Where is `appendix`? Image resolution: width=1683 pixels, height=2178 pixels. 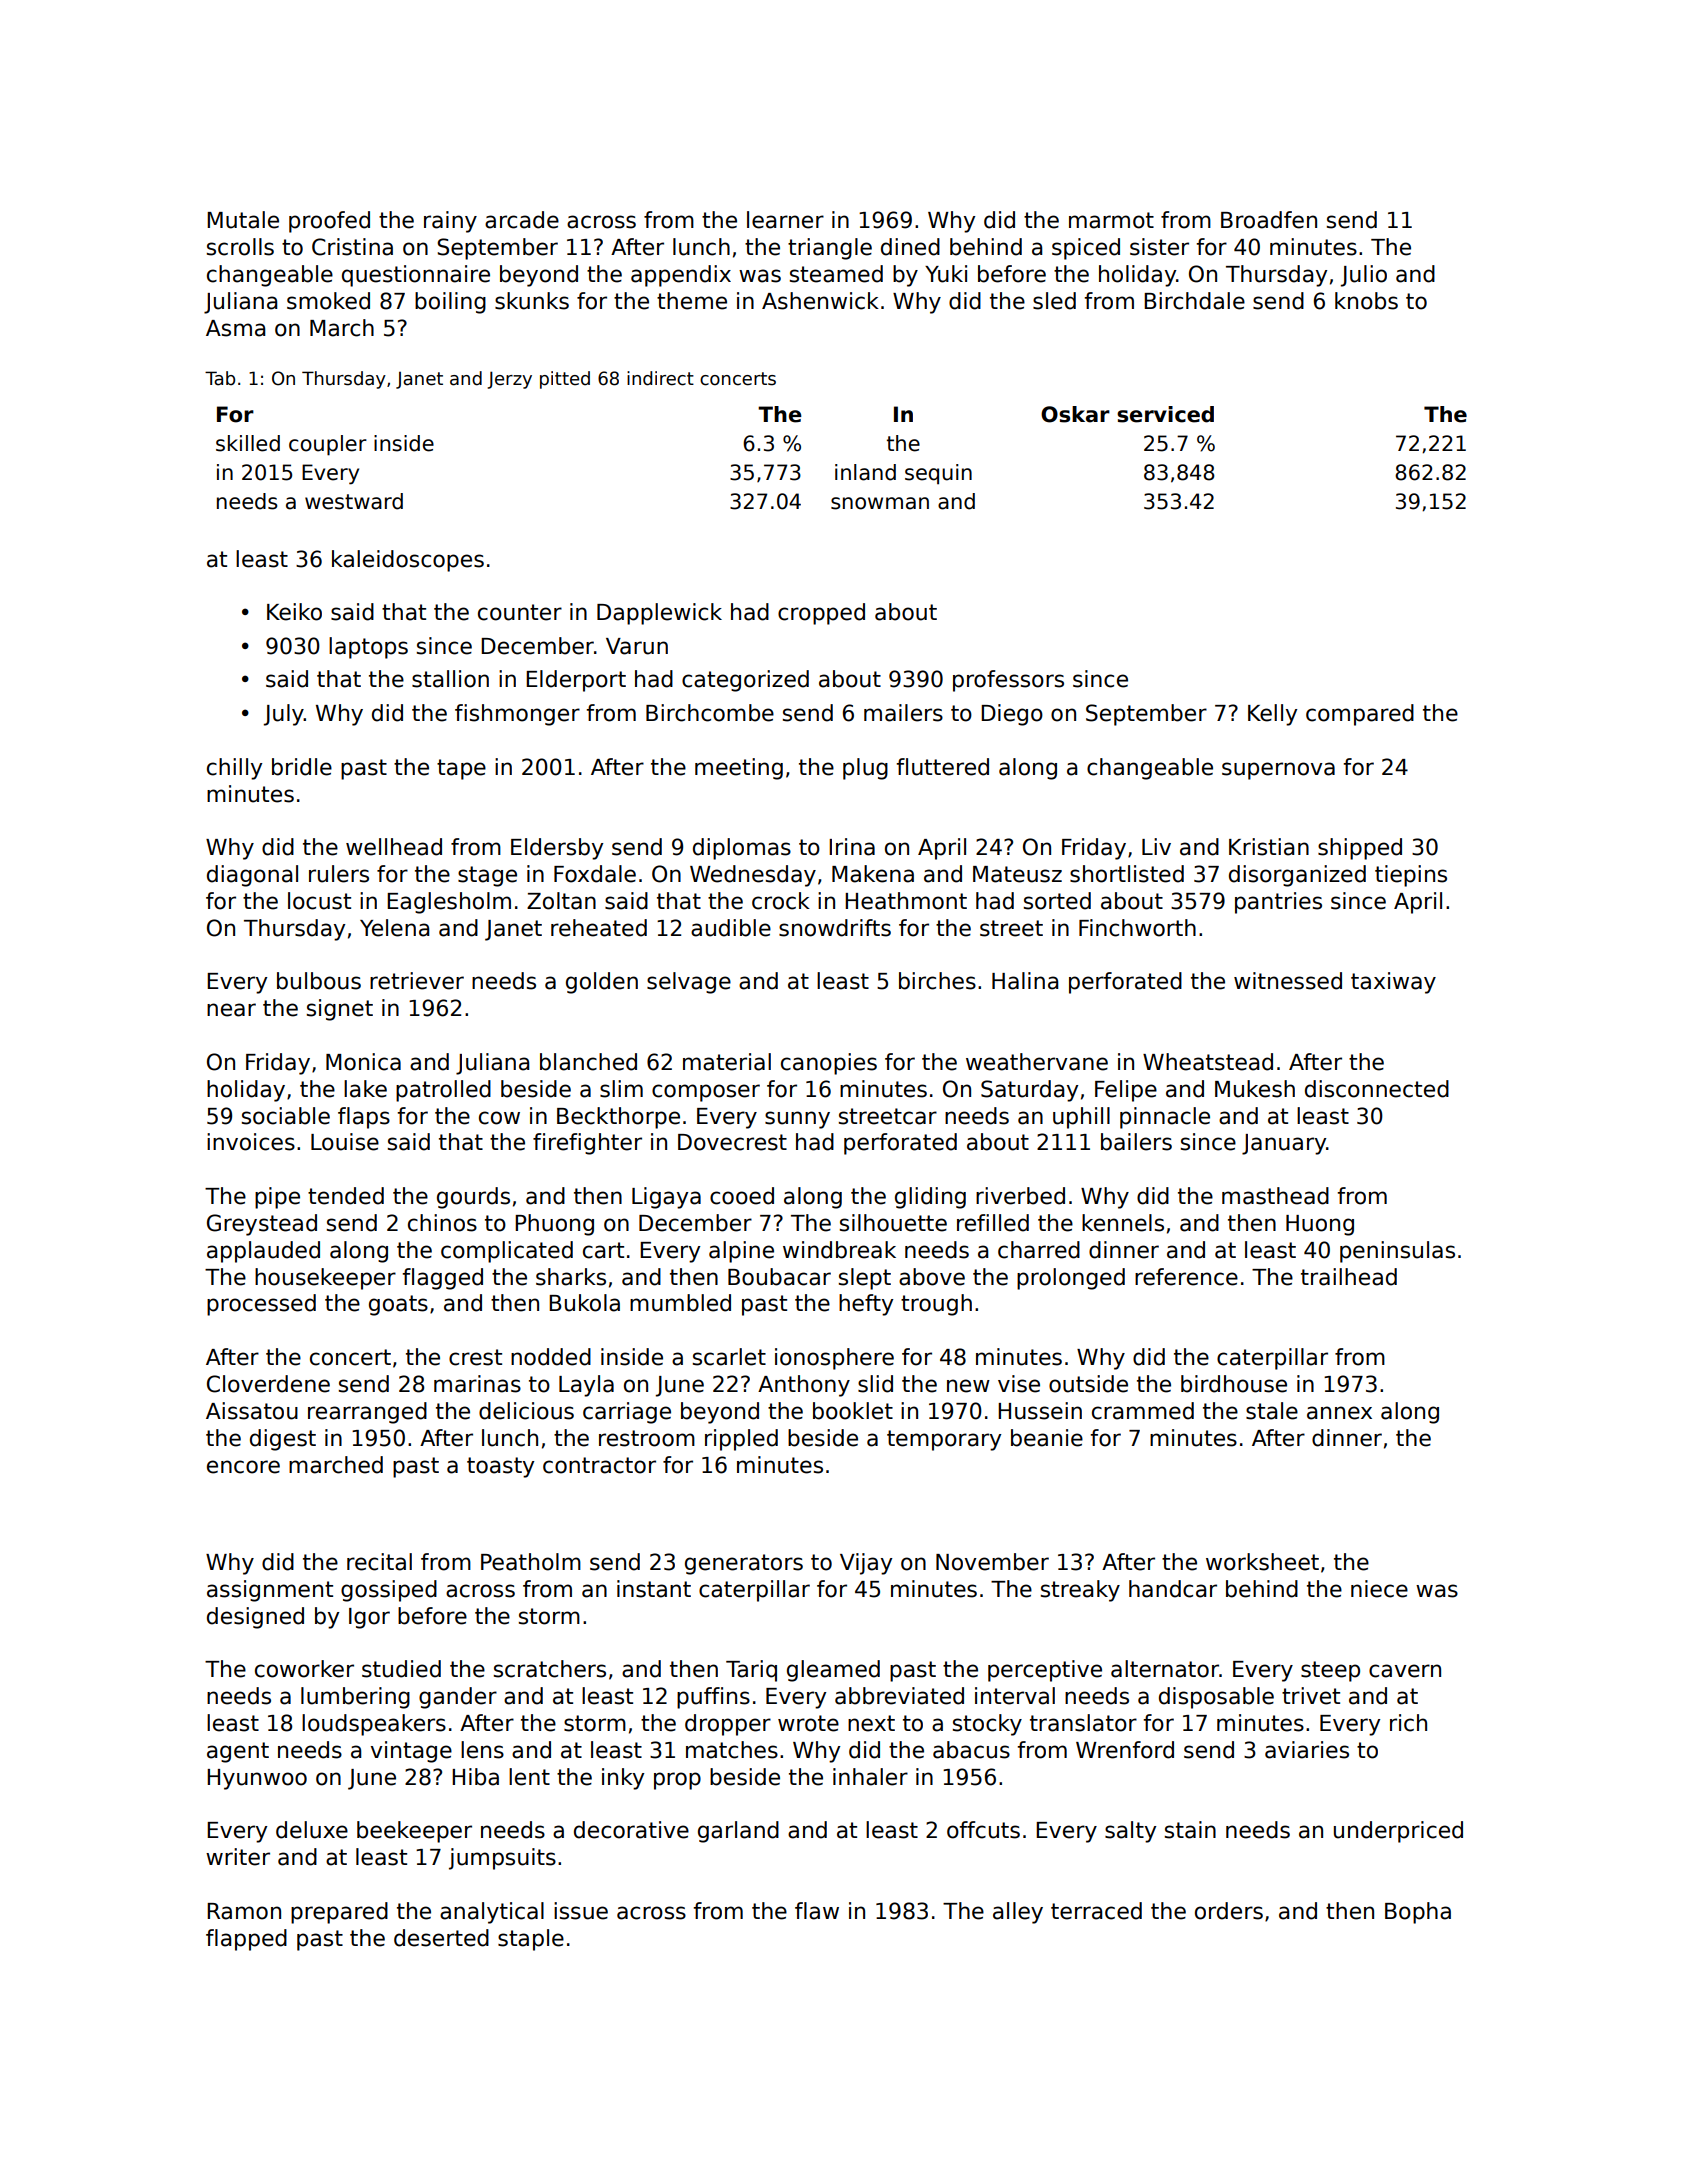
appendix is located at coordinates (681, 276).
